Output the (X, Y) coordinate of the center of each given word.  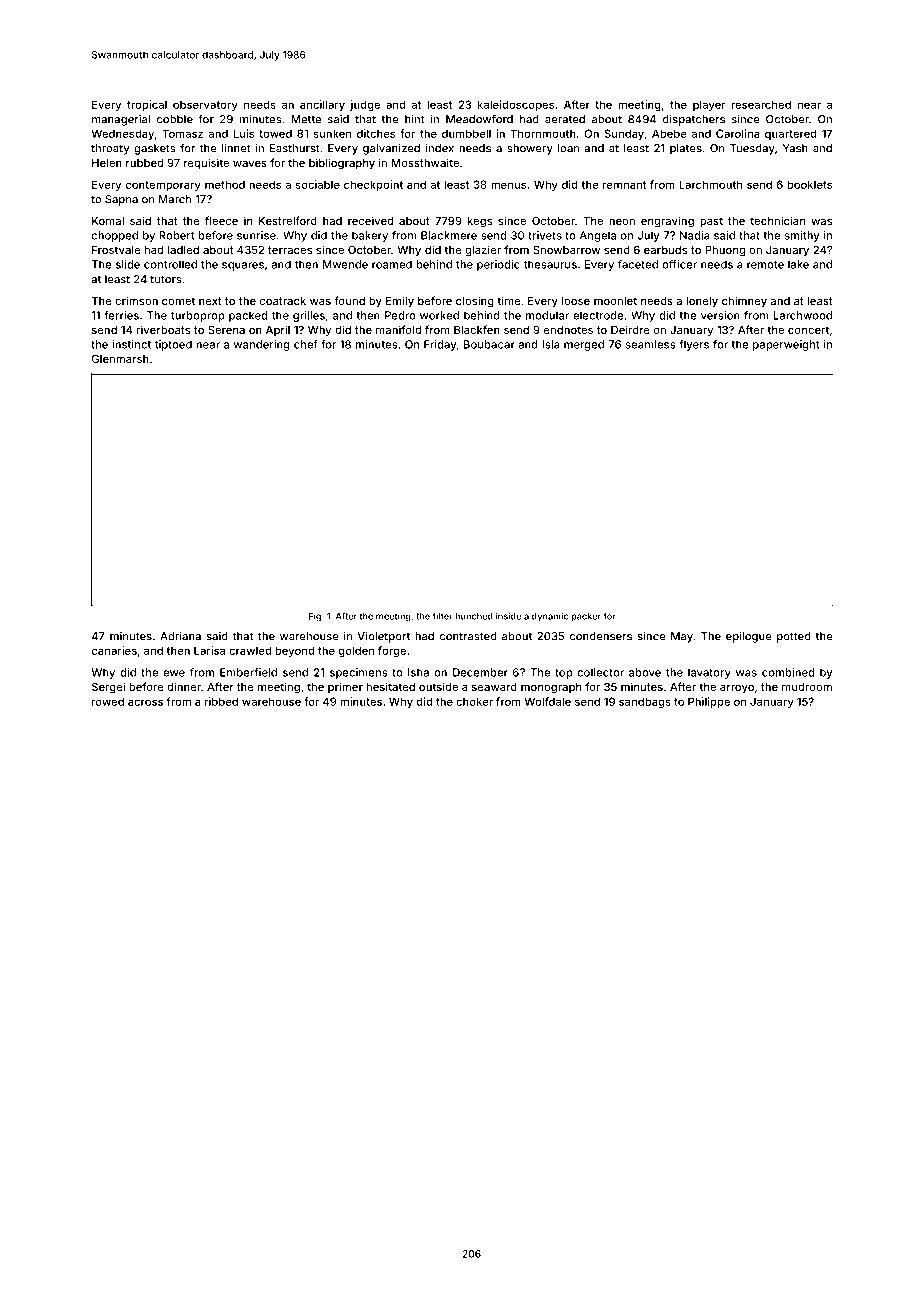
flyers (694, 345)
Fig (315, 617)
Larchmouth (710, 184)
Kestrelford (288, 220)
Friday (440, 345)
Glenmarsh (120, 358)
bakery (370, 236)
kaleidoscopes (516, 105)
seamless (651, 344)
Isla (551, 344)
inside (508, 616)
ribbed (221, 701)
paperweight (786, 345)
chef (306, 344)
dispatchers (694, 120)
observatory (205, 105)
